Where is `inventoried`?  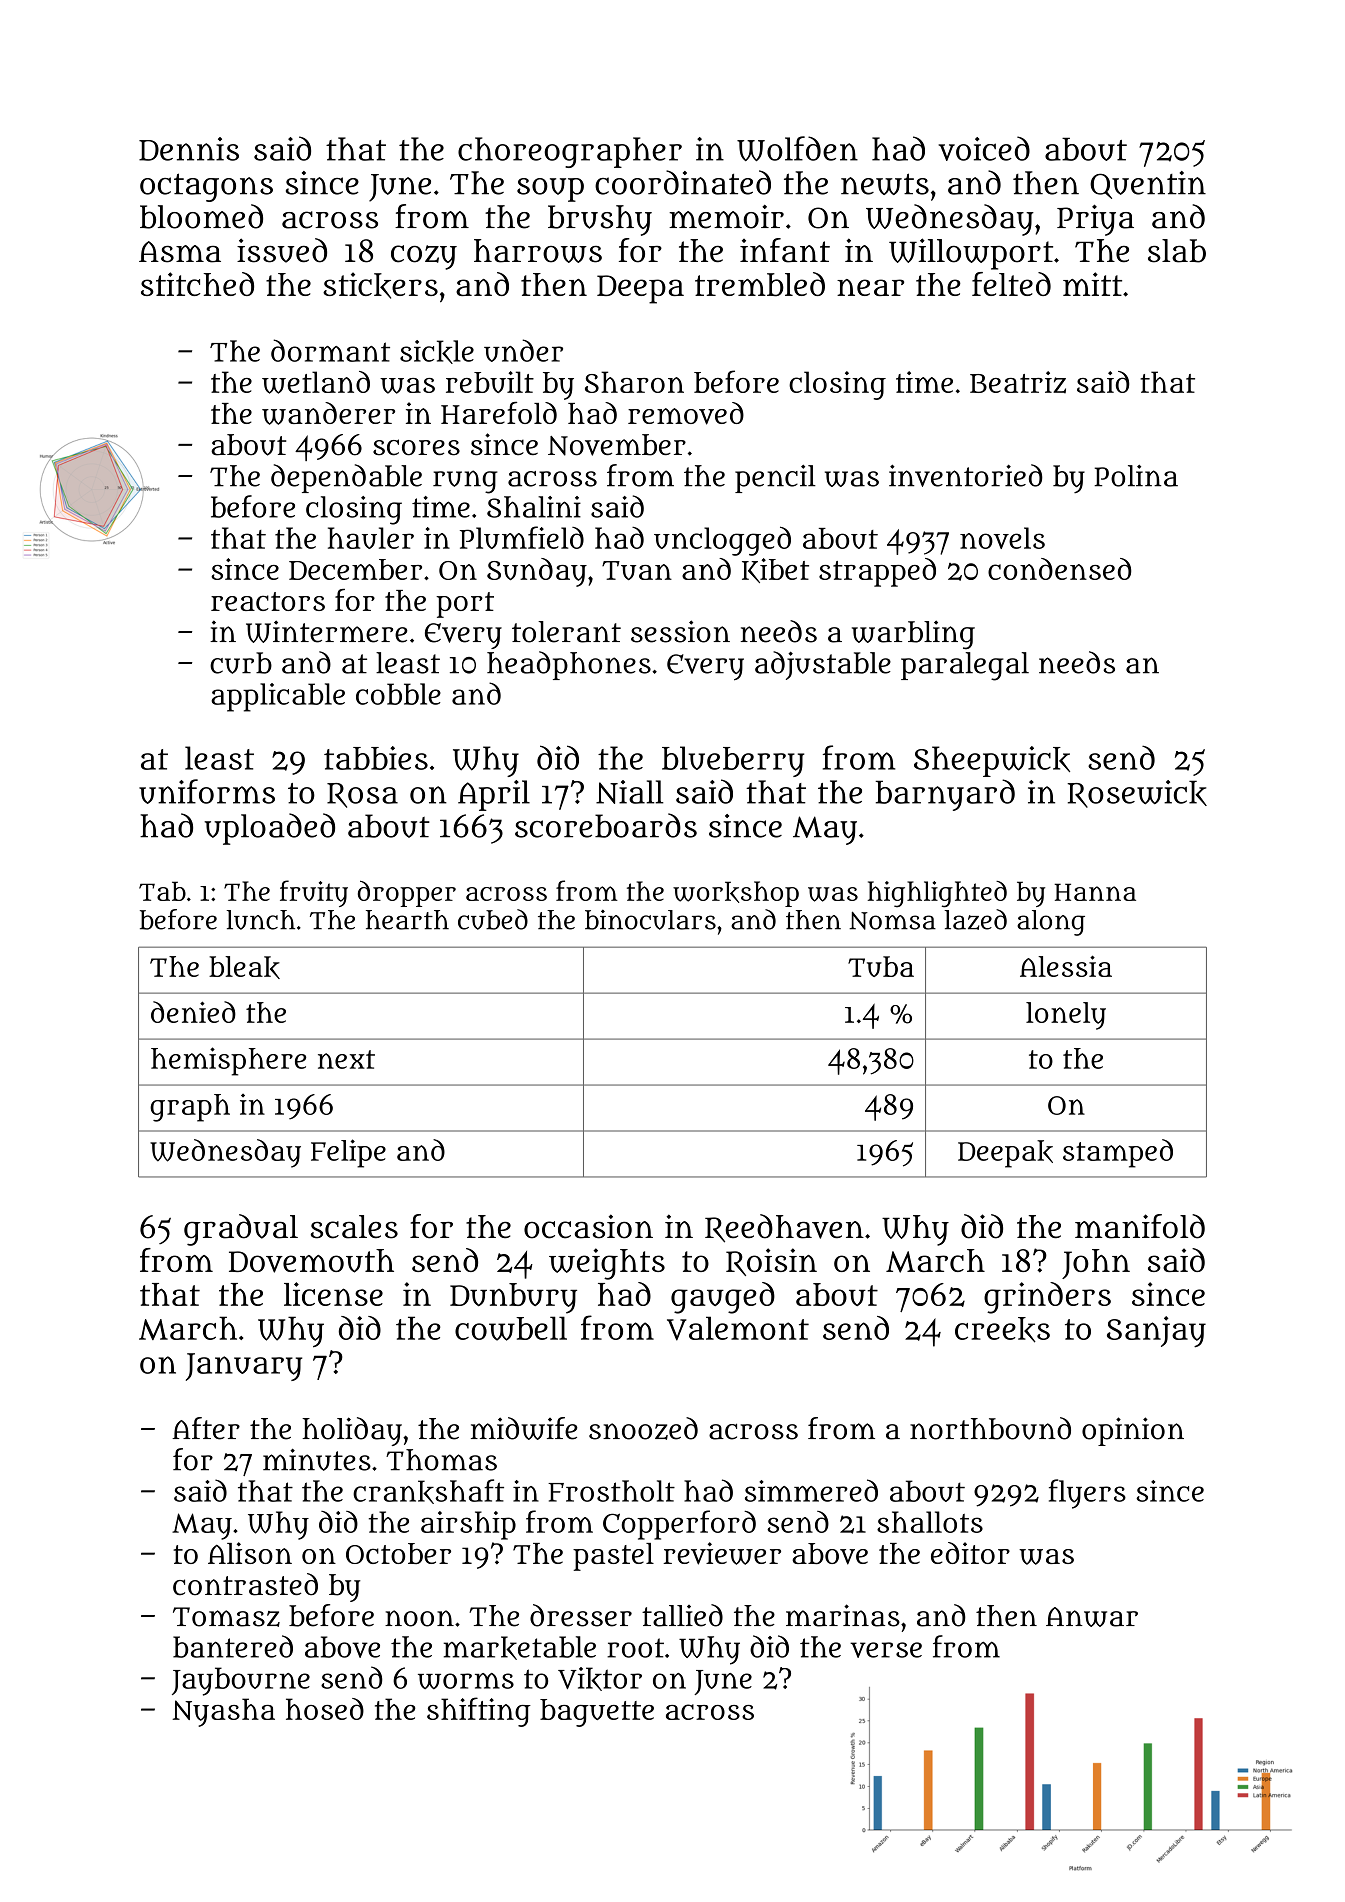 inventoried is located at coordinates (966, 475).
